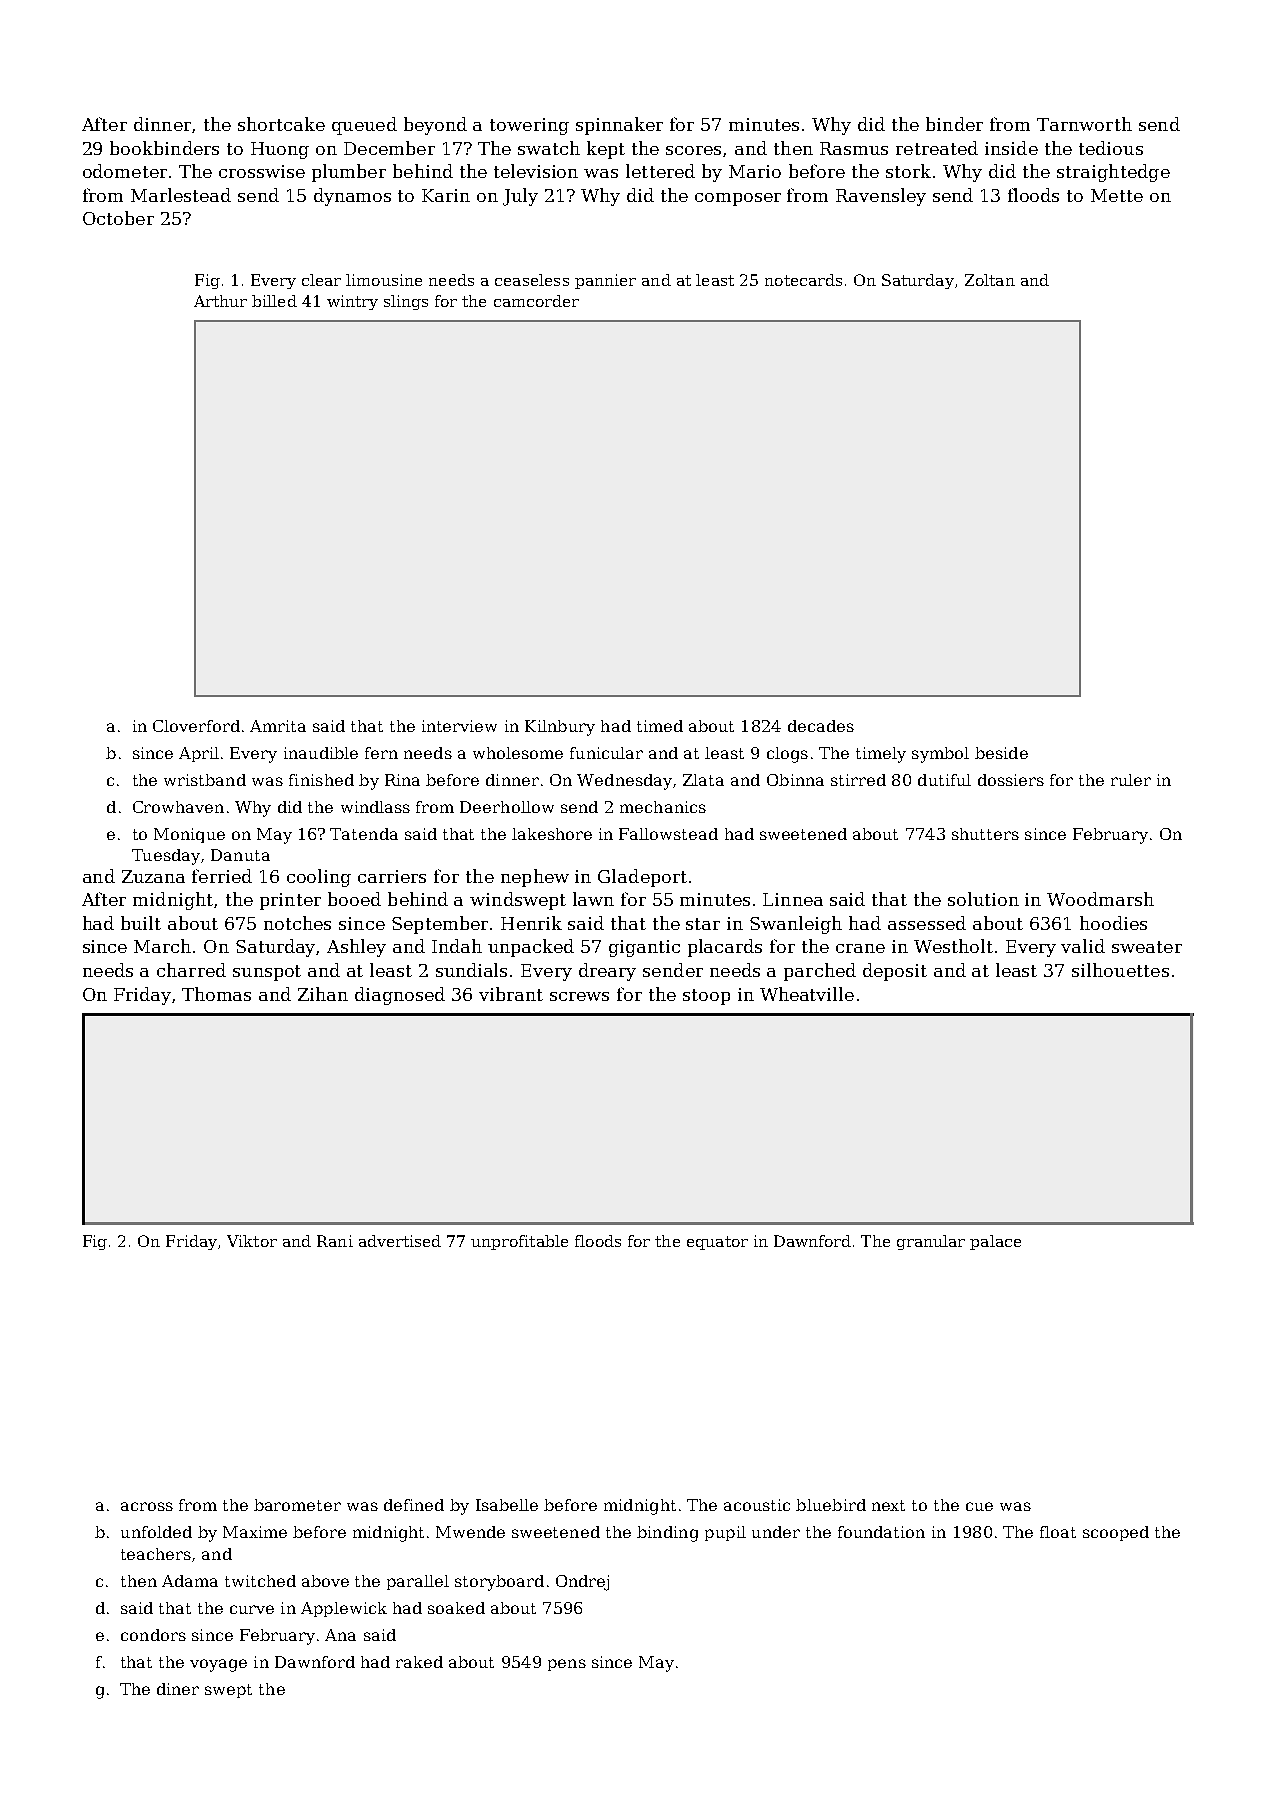  Describe the element at coordinates (459, 726) in the page. I see `interview` at that location.
